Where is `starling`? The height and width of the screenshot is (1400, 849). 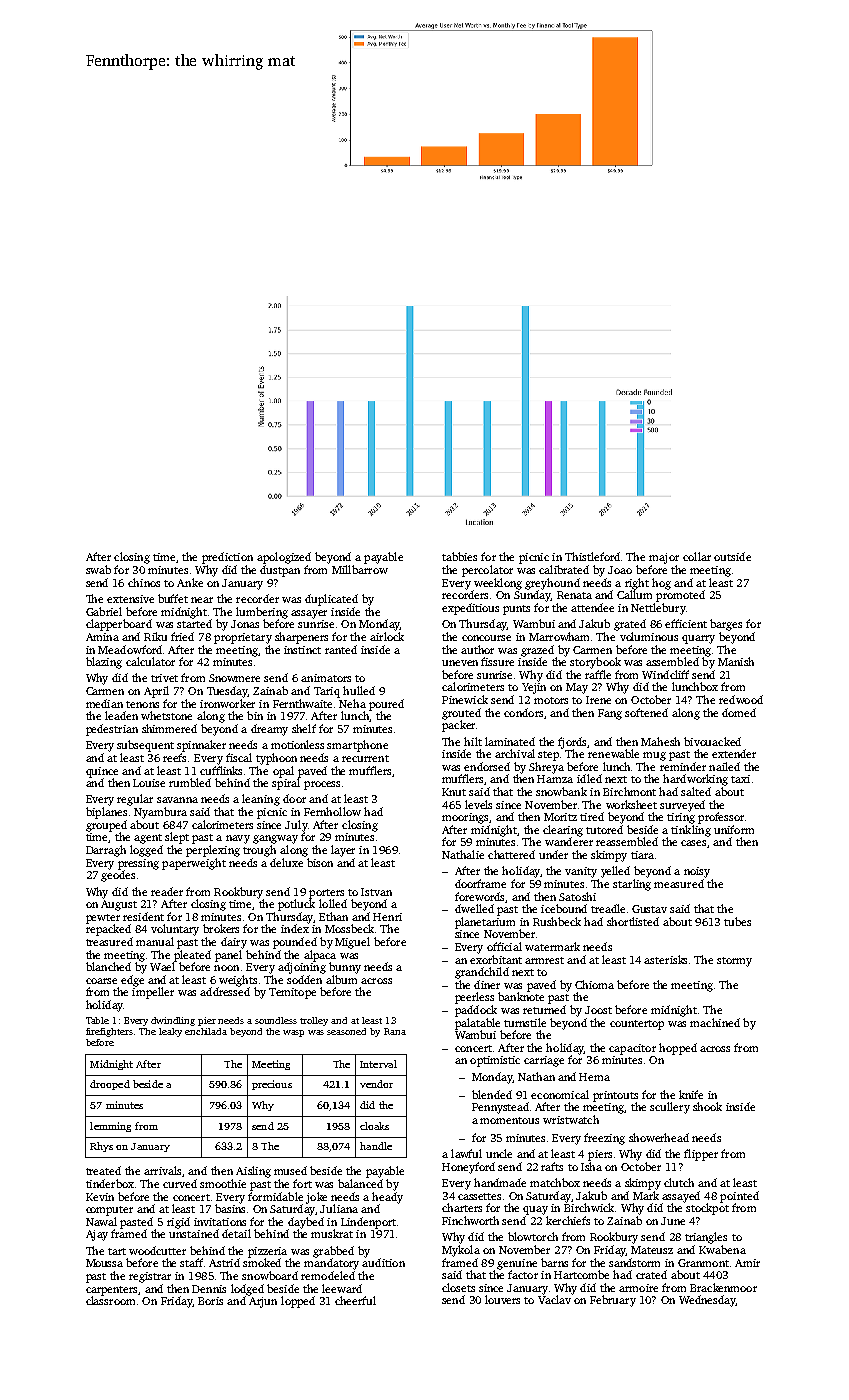 starling is located at coordinates (632, 885).
